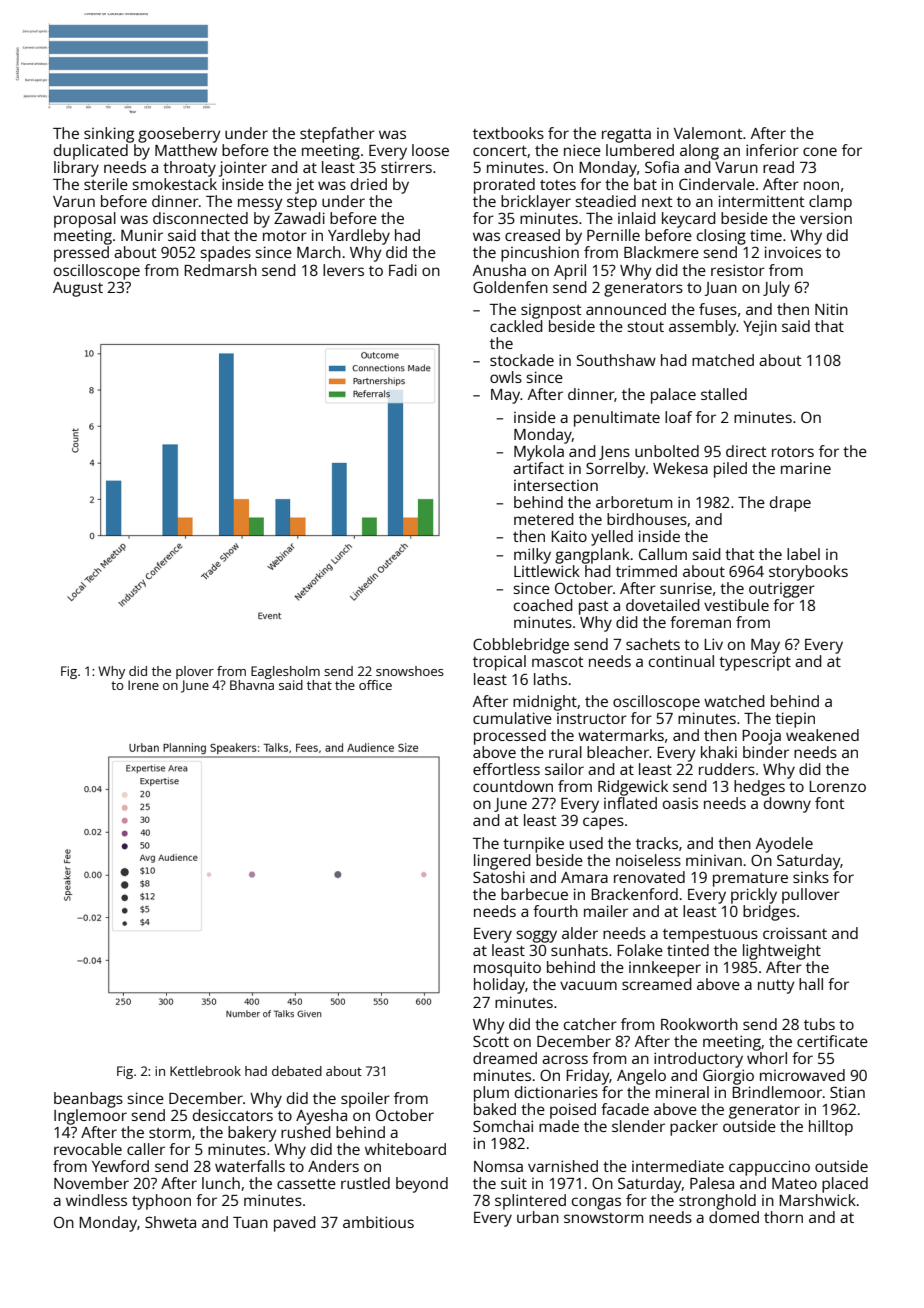 The height and width of the screenshot is (1308, 924). Describe the element at coordinates (784, 845) in the screenshot. I see `Ayodele` at that location.
